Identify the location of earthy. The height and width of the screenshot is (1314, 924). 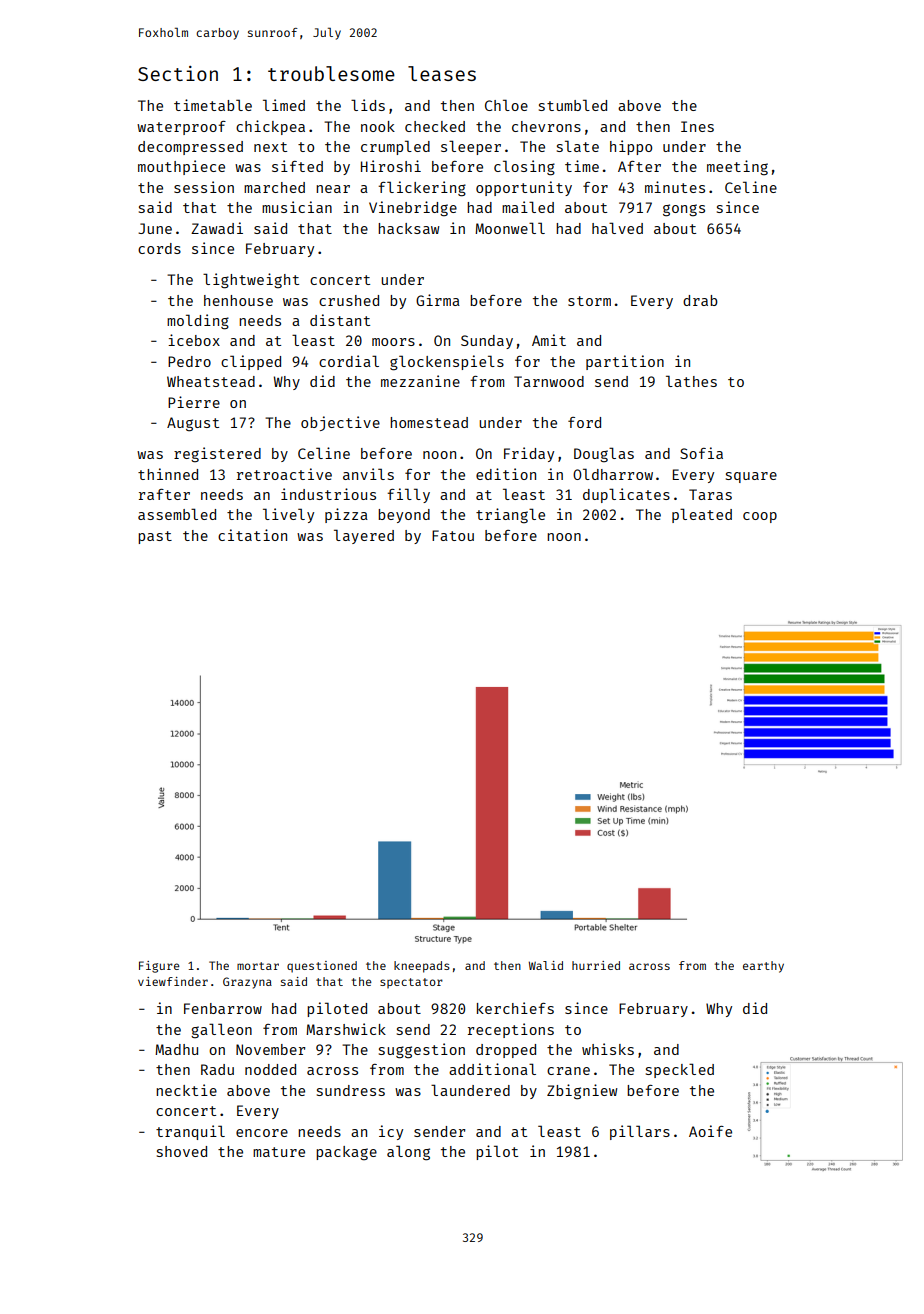
(763, 967).
